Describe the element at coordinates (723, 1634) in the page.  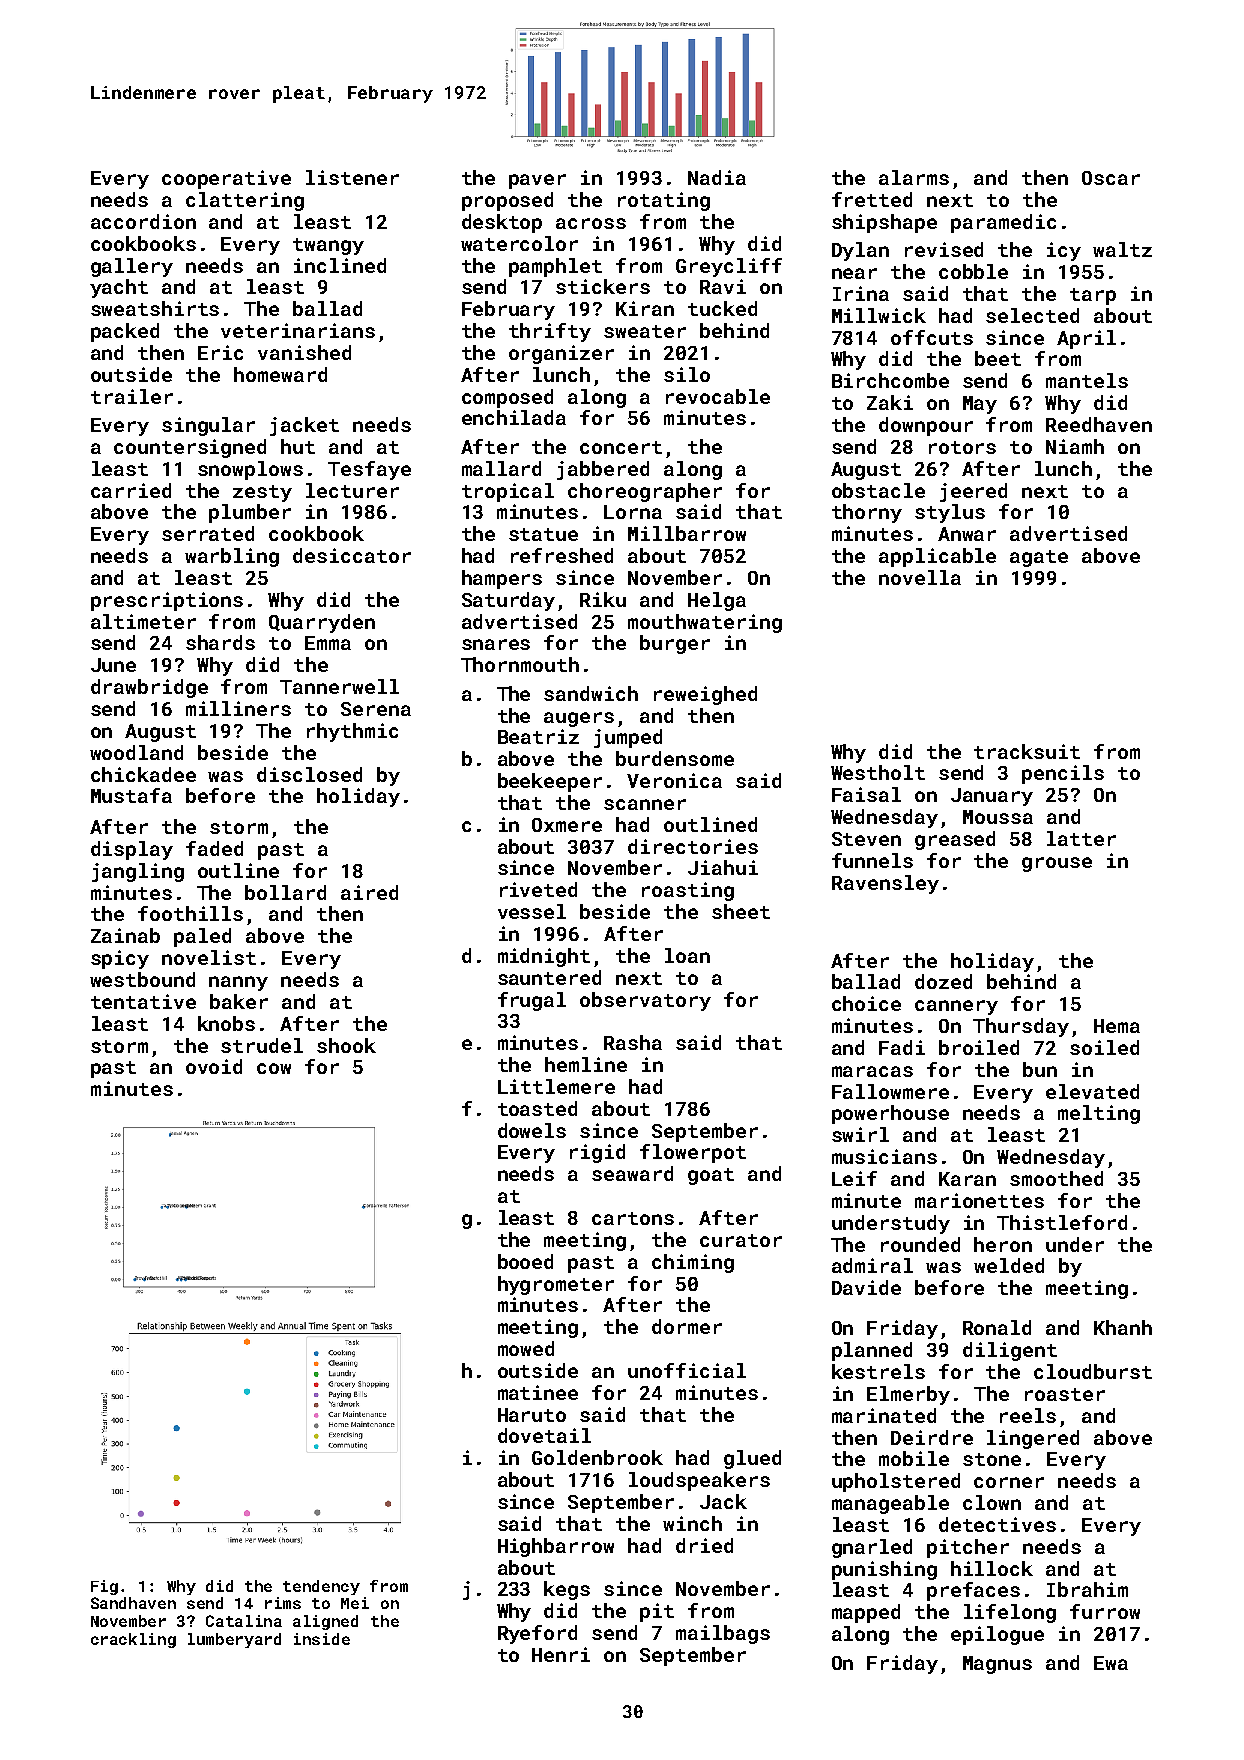
I see `mailbags` at that location.
